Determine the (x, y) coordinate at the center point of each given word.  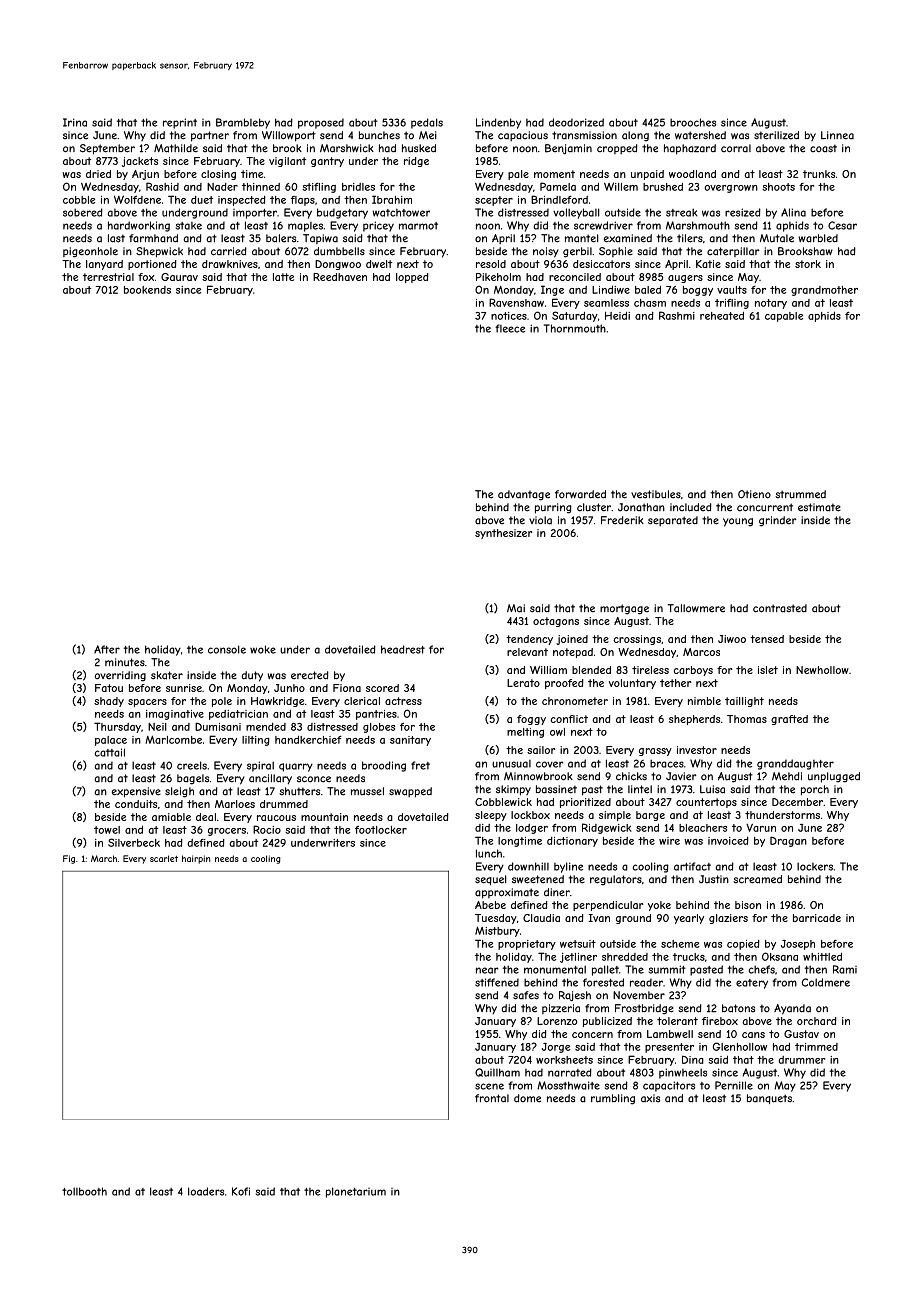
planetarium (356, 1192)
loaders (206, 1191)
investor (697, 750)
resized (743, 212)
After (107, 649)
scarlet (164, 858)
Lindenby (498, 123)
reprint (180, 123)
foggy (531, 720)
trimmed (816, 1047)
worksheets (564, 1060)
